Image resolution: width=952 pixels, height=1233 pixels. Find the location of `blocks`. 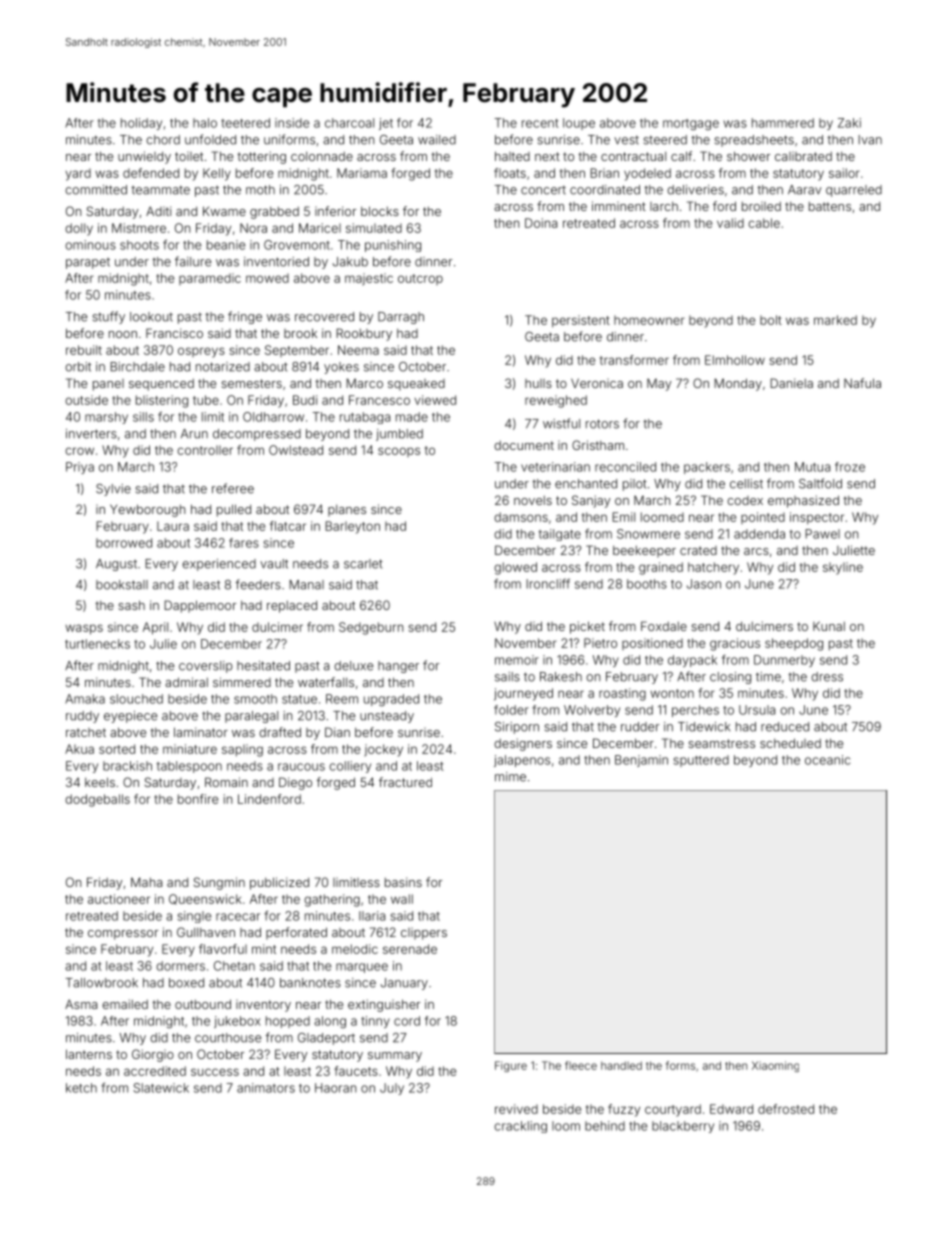

blocks is located at coordinates (380, 211).
